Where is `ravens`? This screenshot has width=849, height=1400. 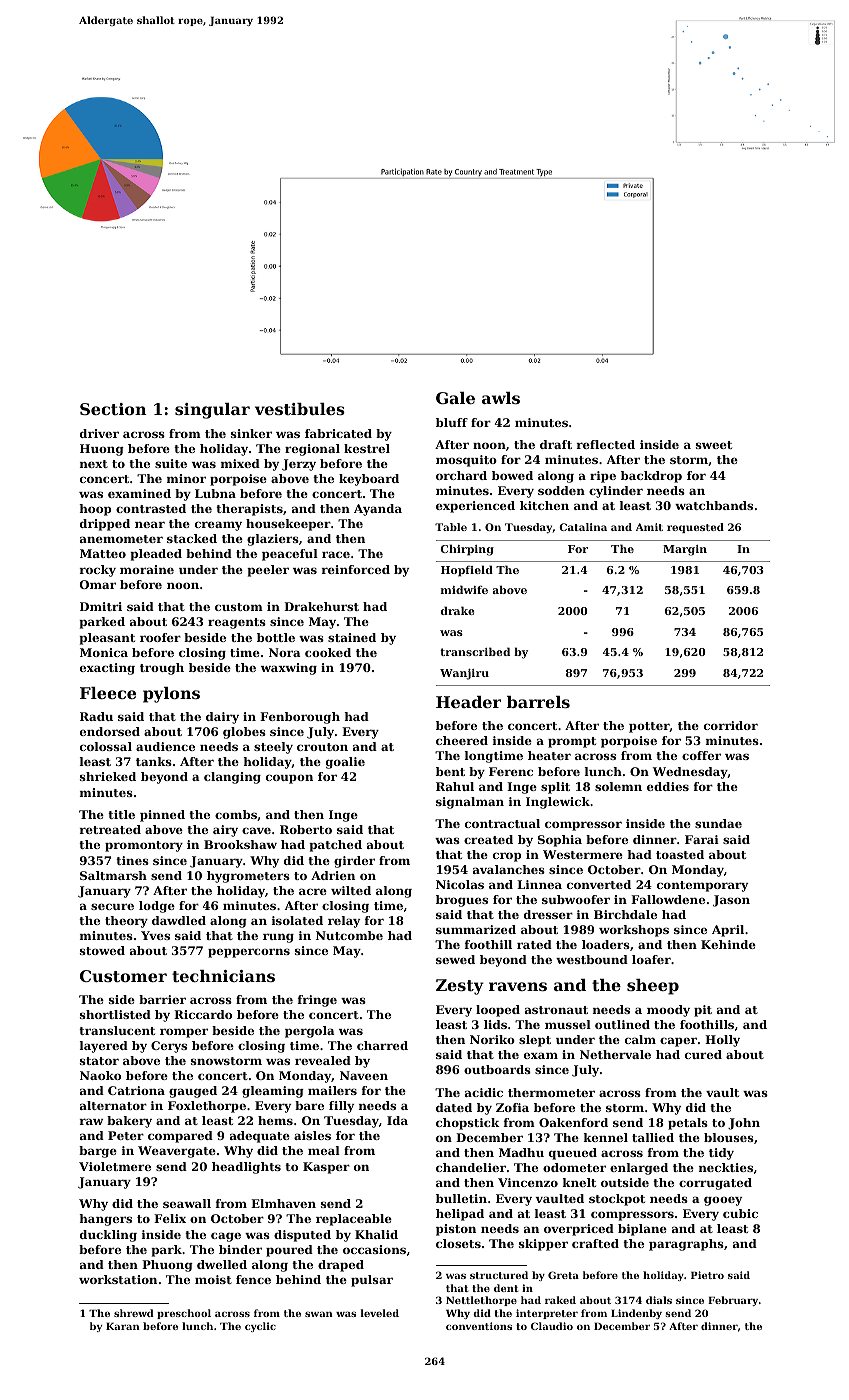
ravens is located at coordinates (518, 986).
